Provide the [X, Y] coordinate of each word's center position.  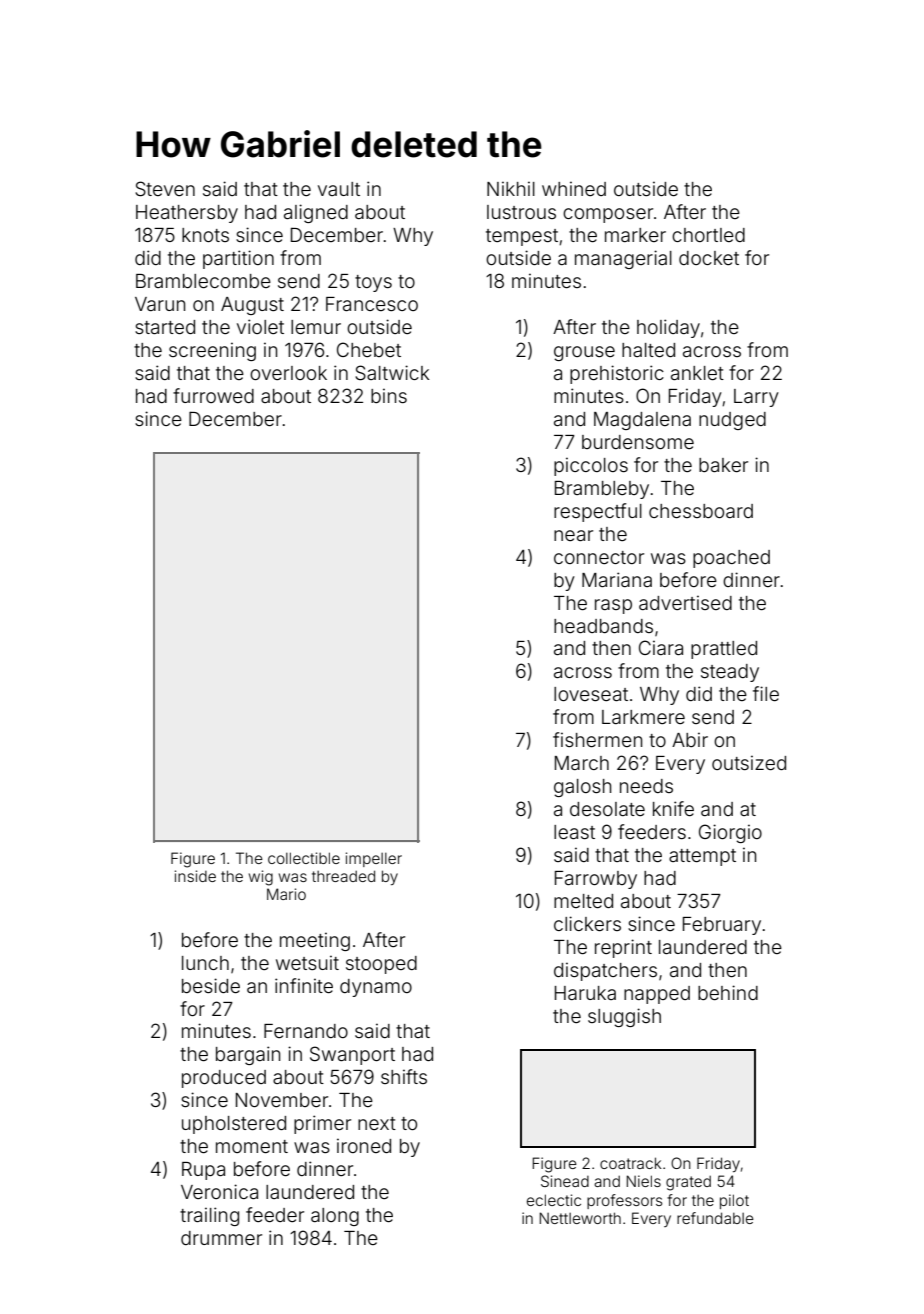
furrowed [213, 395]
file [766, 693]
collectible [304, 858]
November [282, 1100]
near [573, 535]
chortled [708, 235]
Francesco [372, 304]
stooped [381, 965]
